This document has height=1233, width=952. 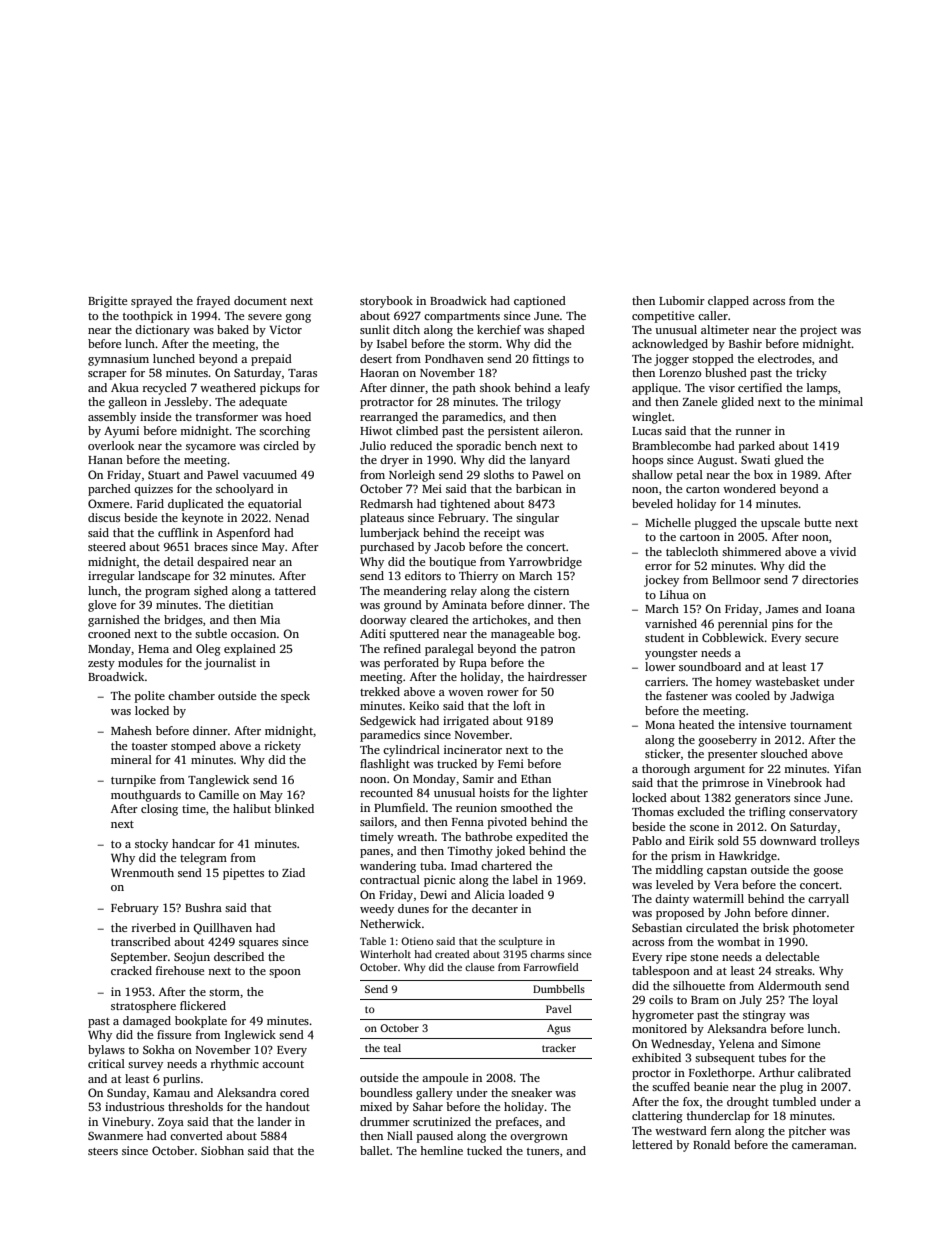 I want to click on incinerator, so click(x=473, y=749).
